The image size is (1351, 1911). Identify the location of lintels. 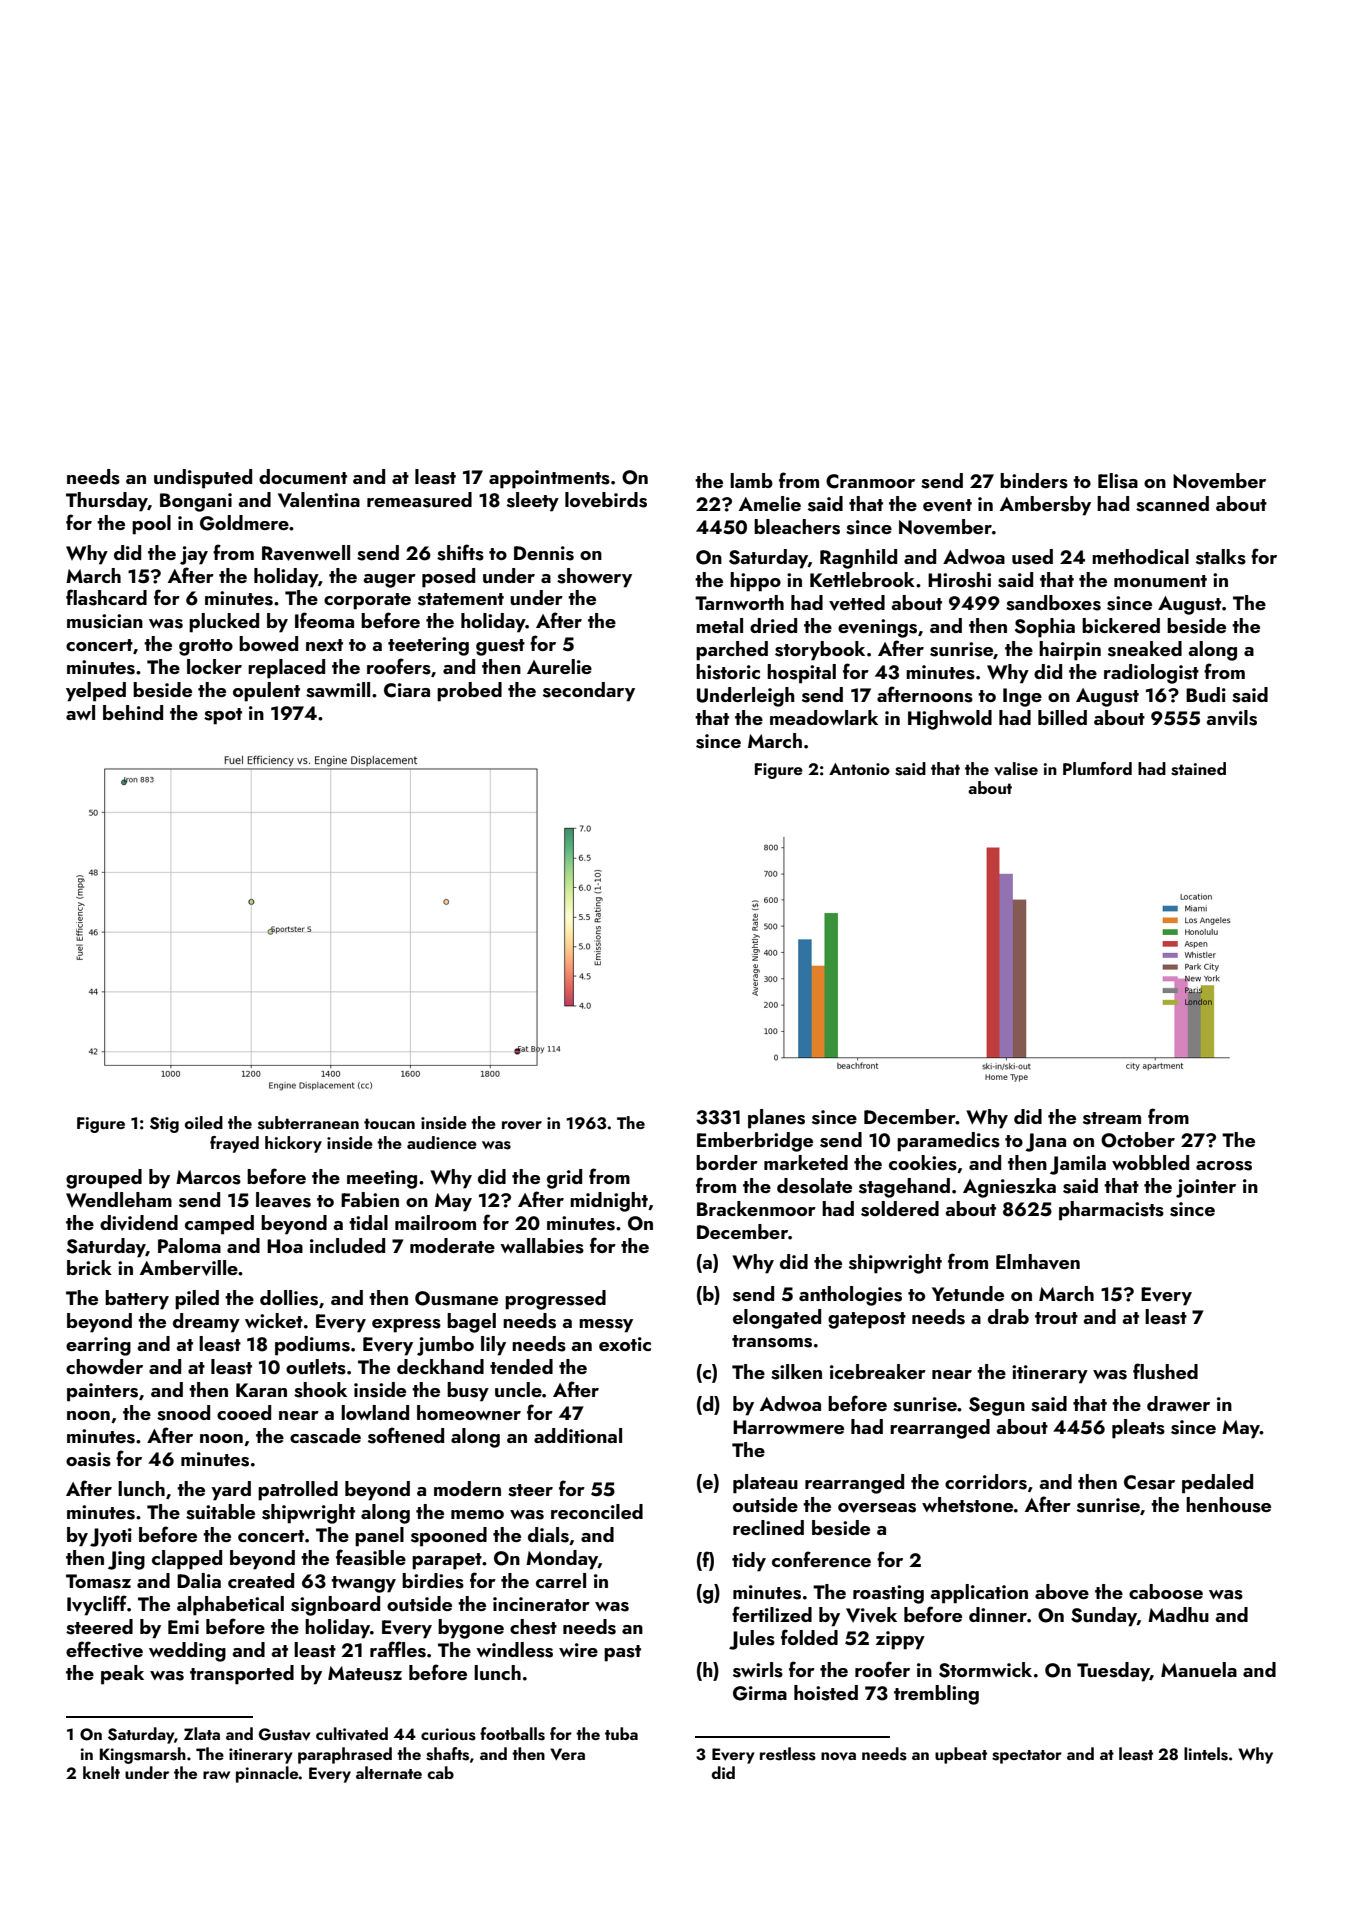
(1206, 1754).
